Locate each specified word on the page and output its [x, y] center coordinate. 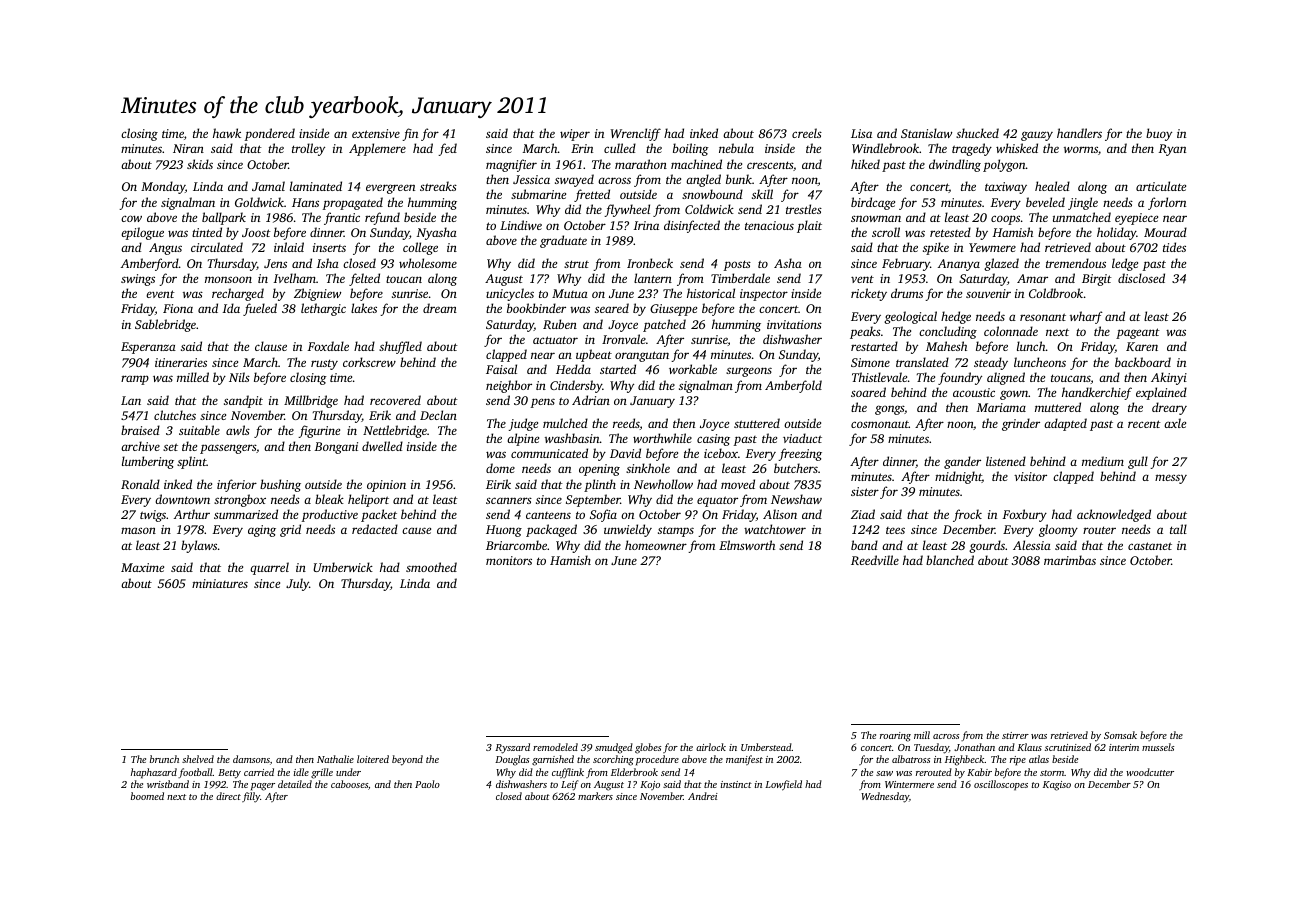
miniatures [220, 583]
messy [1171, 479]
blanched [950, 560]
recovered [395, 400]
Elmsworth [747, 545]
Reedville [875, 560]
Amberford [150, 264]
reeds [626, 423]
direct [228, 796]
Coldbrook [1056, 293]
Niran [188, 148]
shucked [977, 133]
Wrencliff [636, 134]
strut [576, 264]
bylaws [199, 546]
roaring [895, 737]
